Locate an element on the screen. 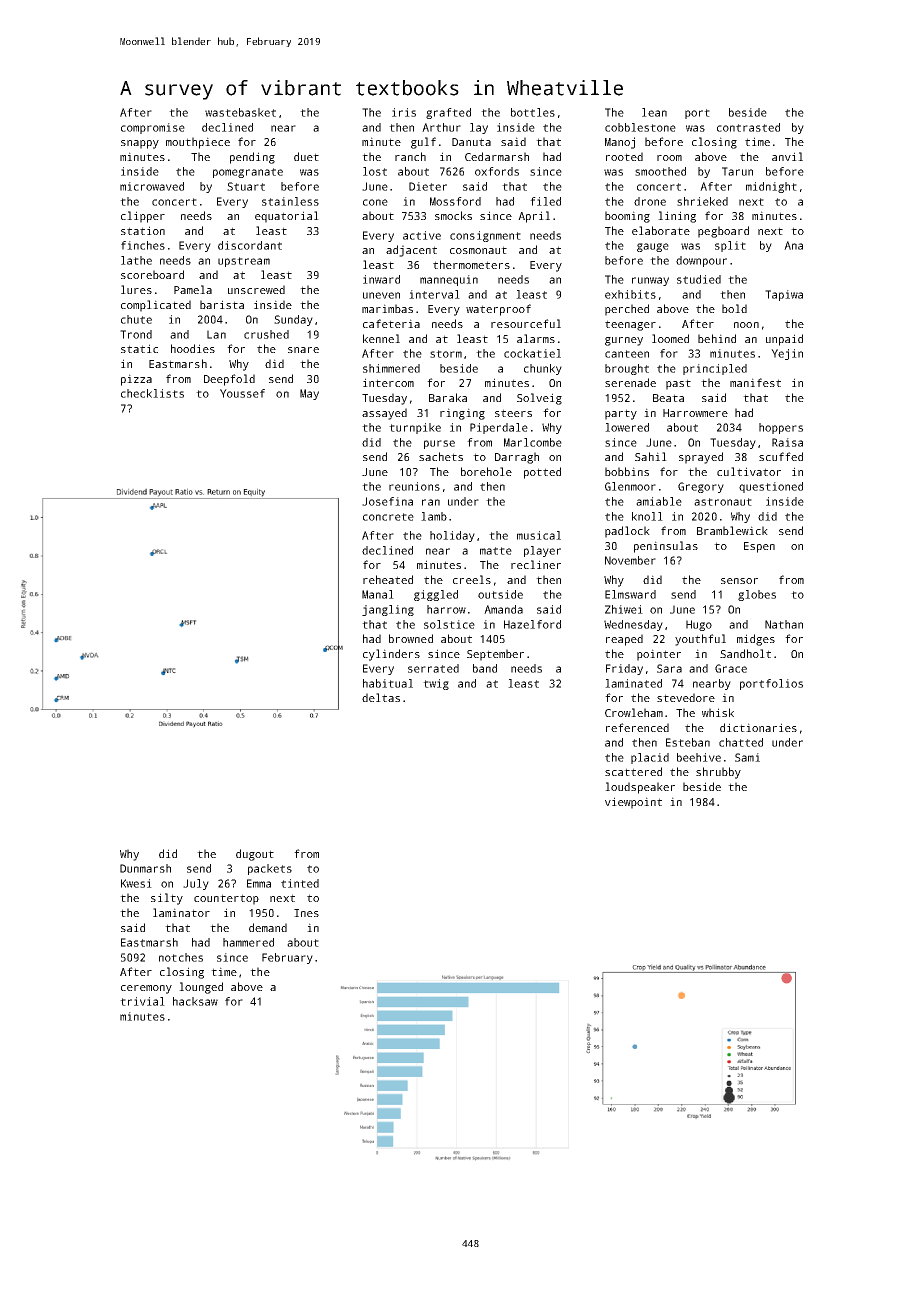 This screenshot has width=924, height=1308. bottles is located at coordinates (533, 112).
